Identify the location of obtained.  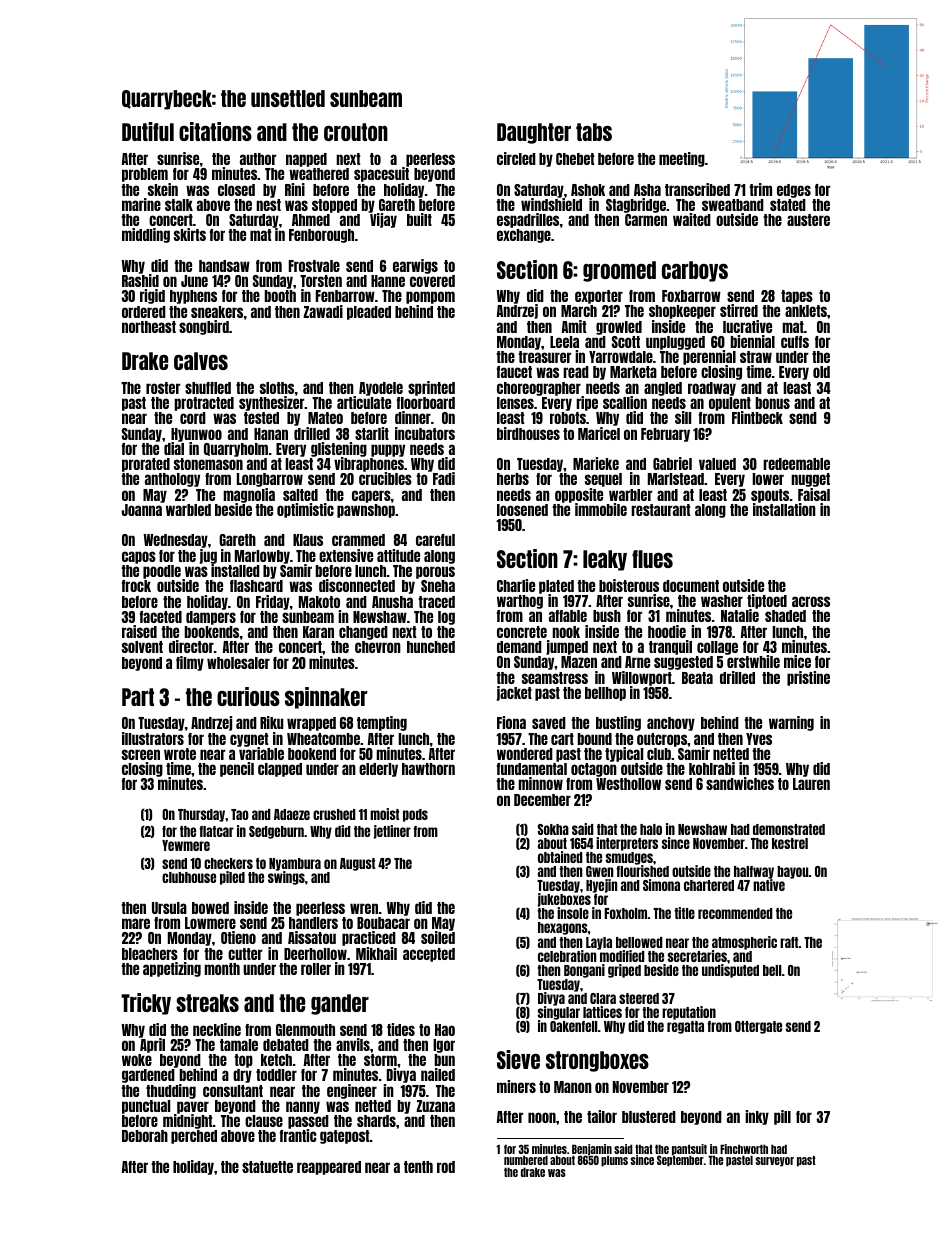
(560, 857).
